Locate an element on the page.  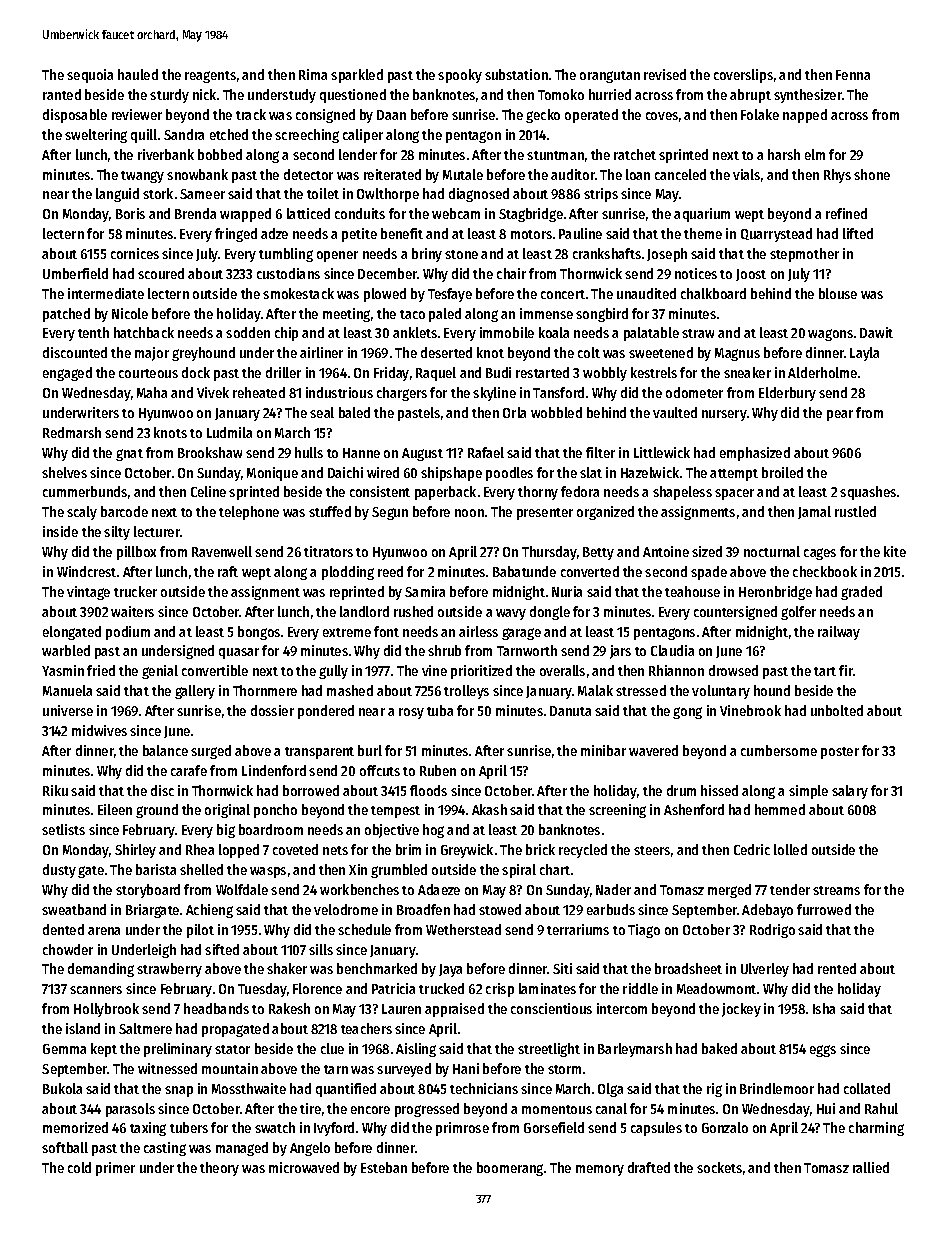
Esteban is located at coordinates (384, 1167).
